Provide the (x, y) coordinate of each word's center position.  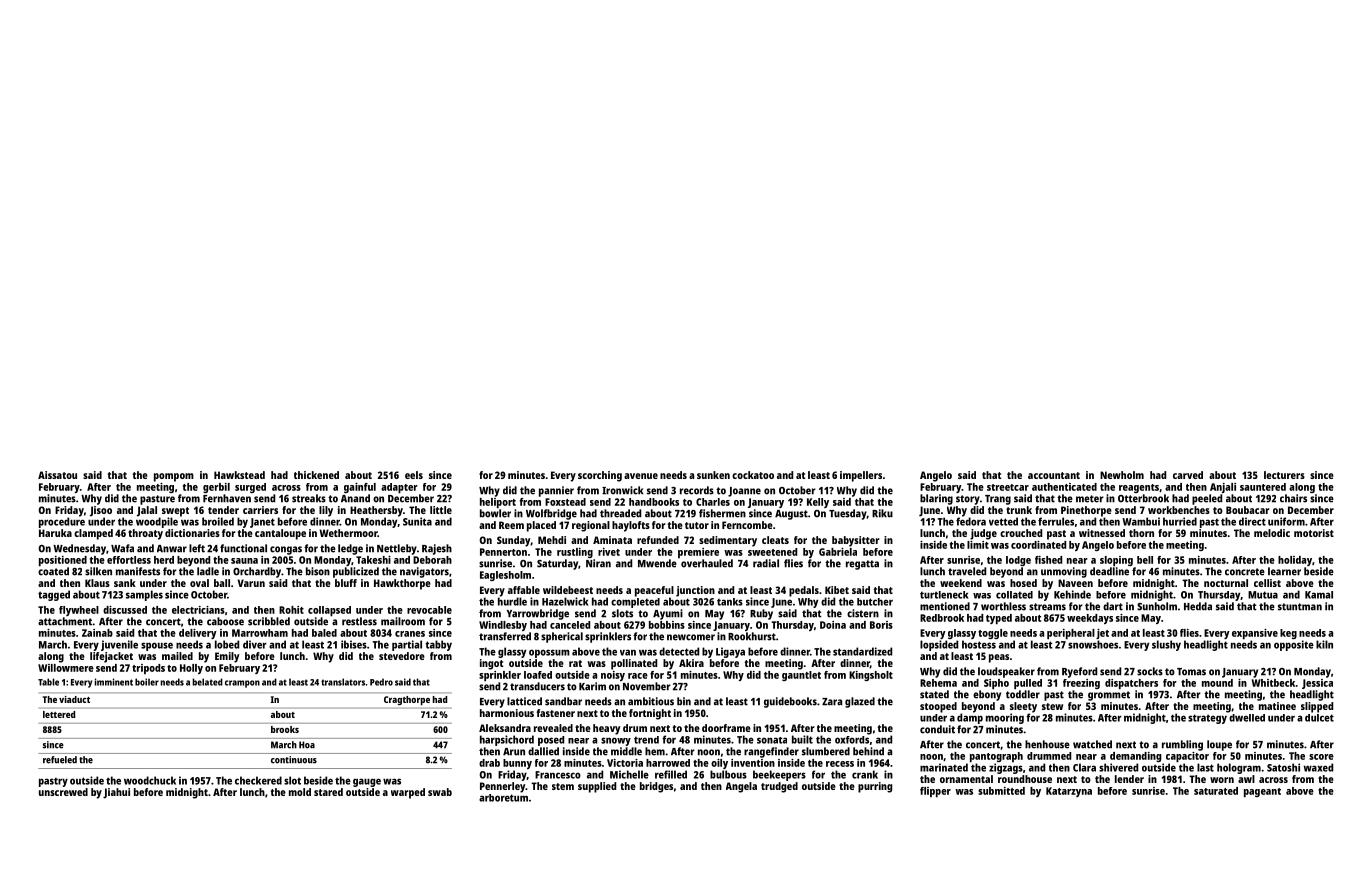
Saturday (557, 564)
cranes (410, 634)
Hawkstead (239, 475)
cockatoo (753, 475)
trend (646, 740)
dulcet (1319, 718)
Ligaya (730, 652)
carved (1188, 475)
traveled (967, 571)
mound (1217, 683)
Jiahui (116, 793)
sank (125, 583)
